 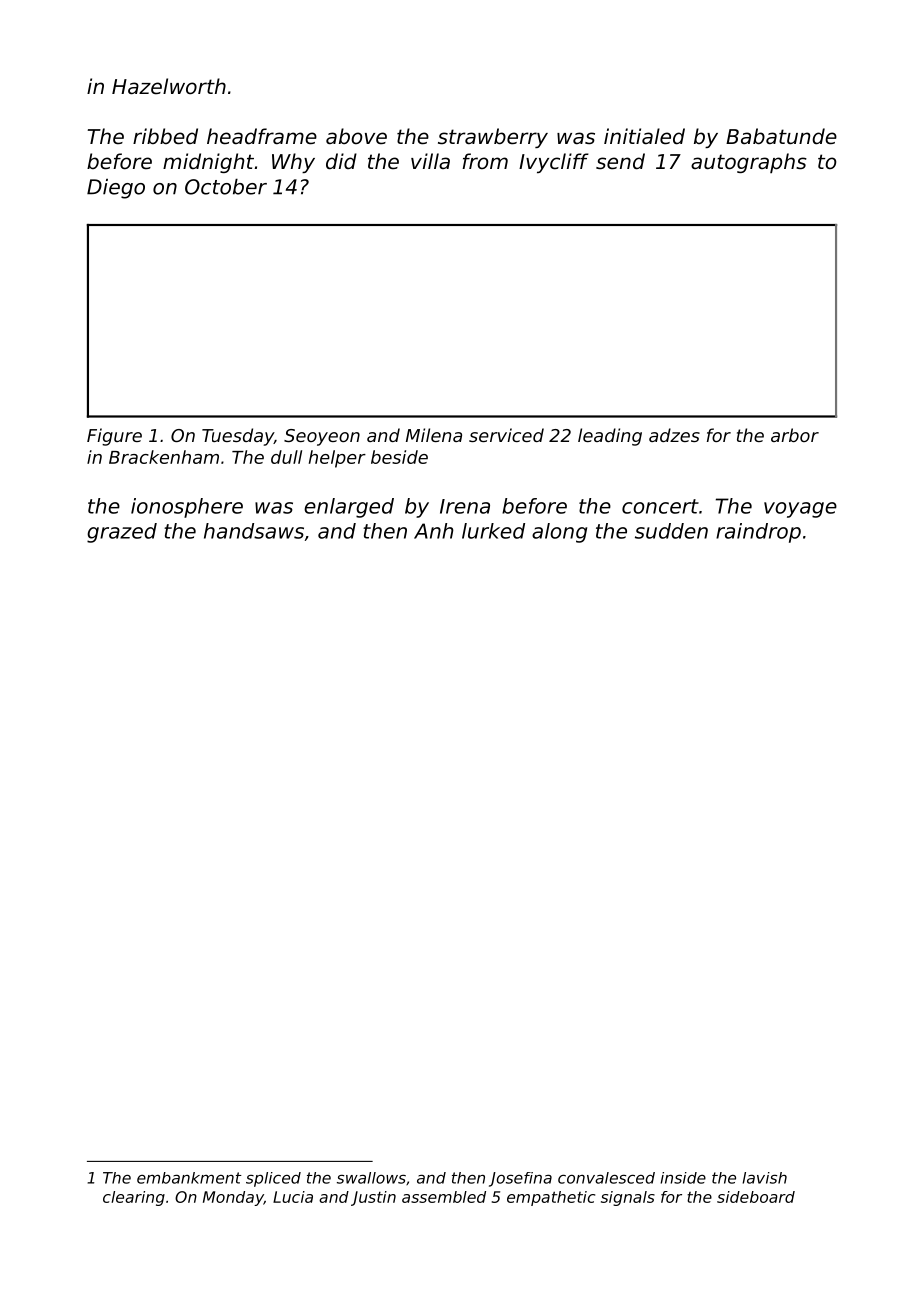 I want to click on clearing, so click(x=134, y=1198).
